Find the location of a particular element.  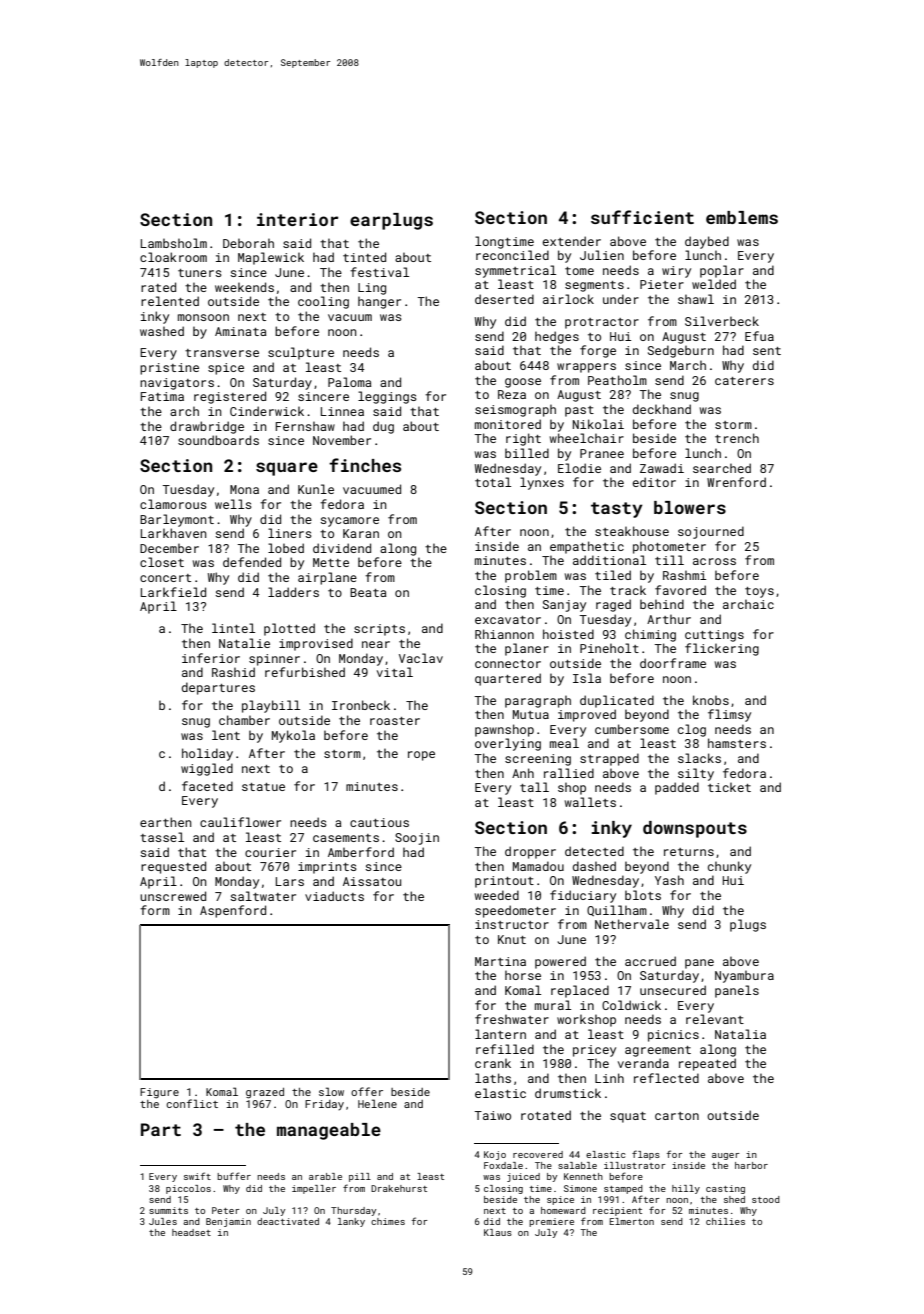

grazed is located at coordinates (265, 1093).
